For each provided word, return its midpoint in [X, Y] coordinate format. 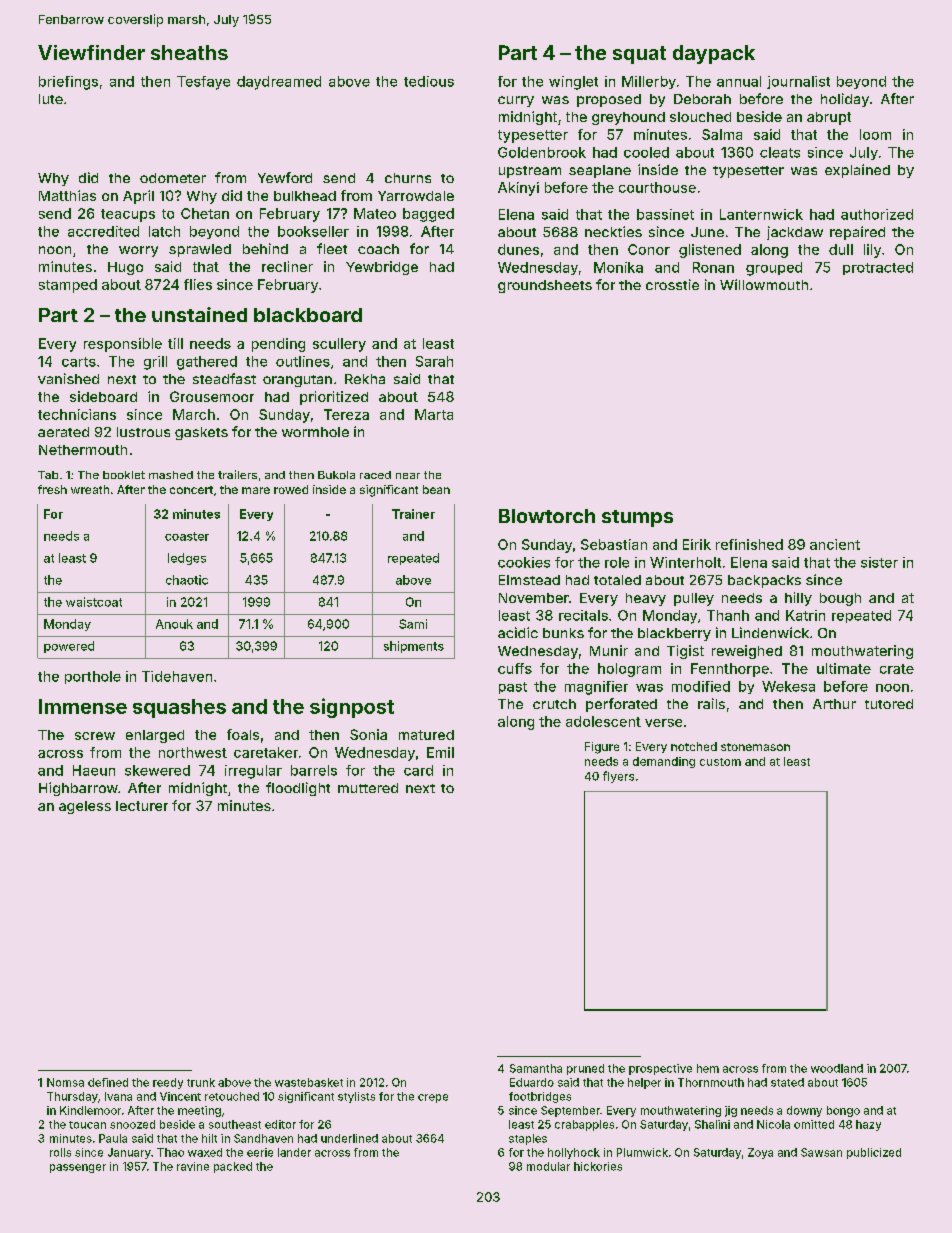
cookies [524, 562]
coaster [187, 536]
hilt [209, 1138]
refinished [749, 544]
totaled [617, 580]
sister [879, 562]
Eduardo [532, 1082]
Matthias [67, 195]
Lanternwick [761, 214]
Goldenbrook [542, 152]
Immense [83, 706]
